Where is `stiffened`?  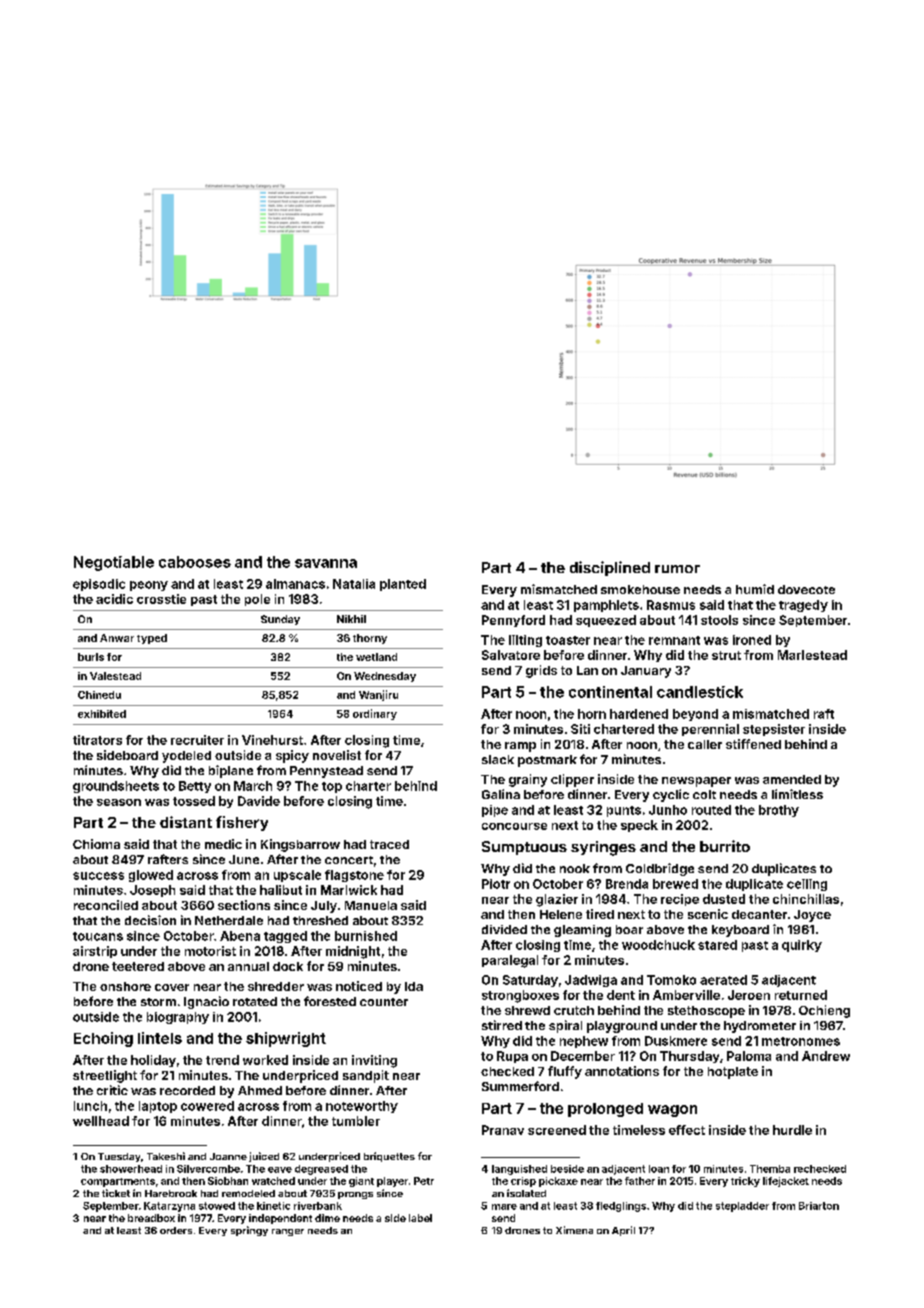
stiffened is located at coordinates (753, 744).
